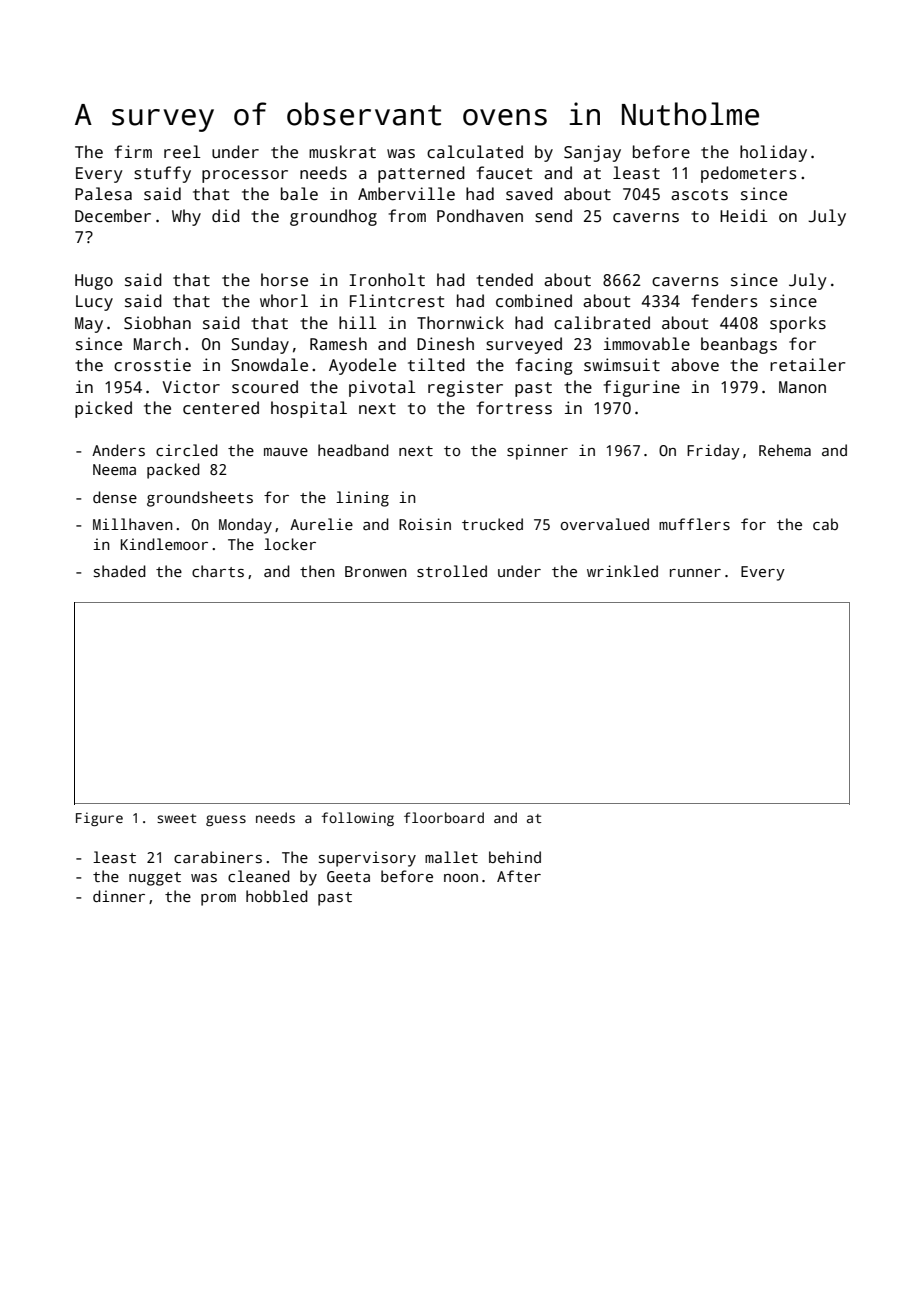 Image resolution: width=924 pixels, height=1308 pixels. I want to click on send, so click(553, 216).
